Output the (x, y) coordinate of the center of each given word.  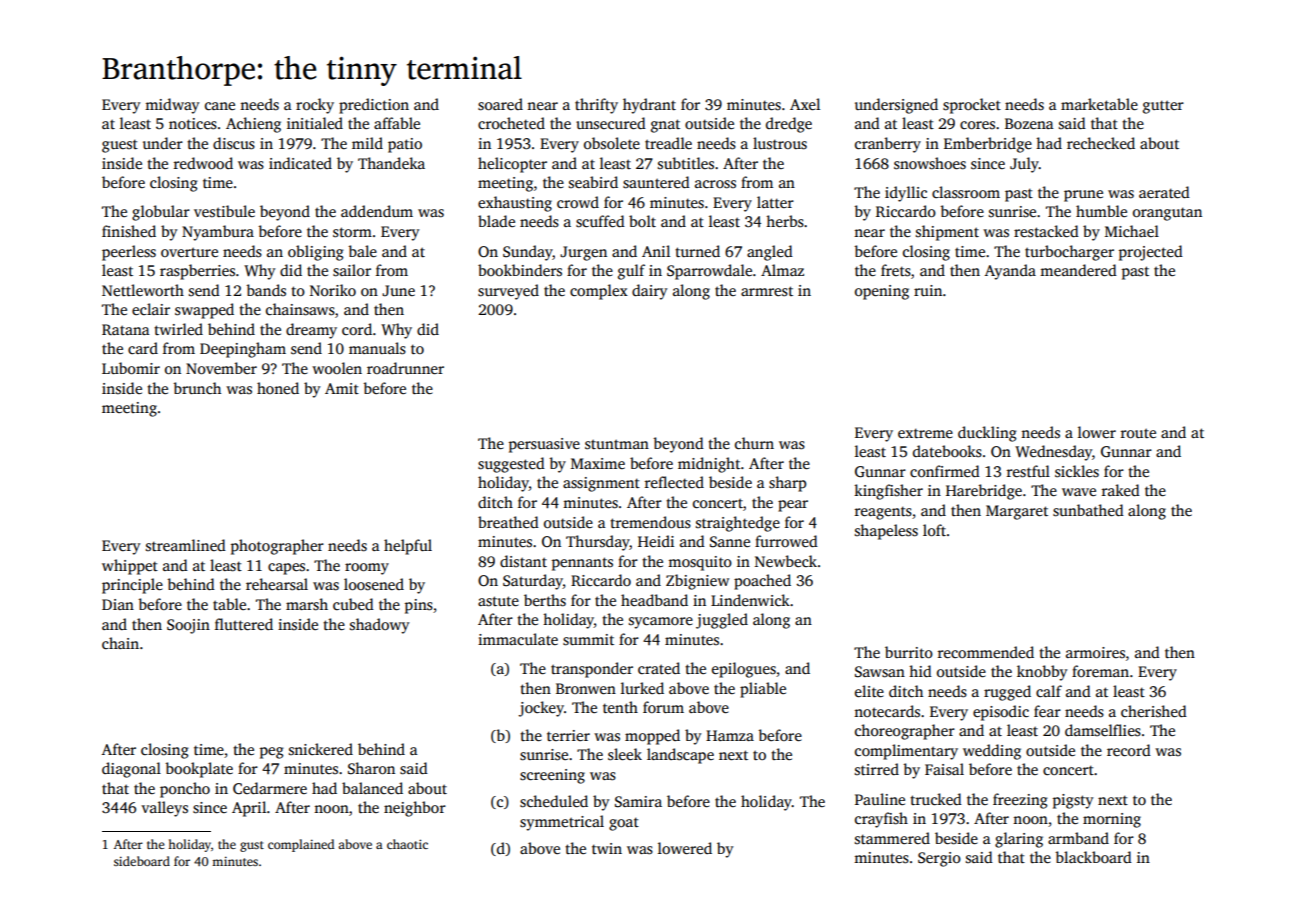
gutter (1163, 107)
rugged (1007, 693)
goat (624, 824)
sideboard (142, 861)
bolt (642, 221)
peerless (129, 253)
